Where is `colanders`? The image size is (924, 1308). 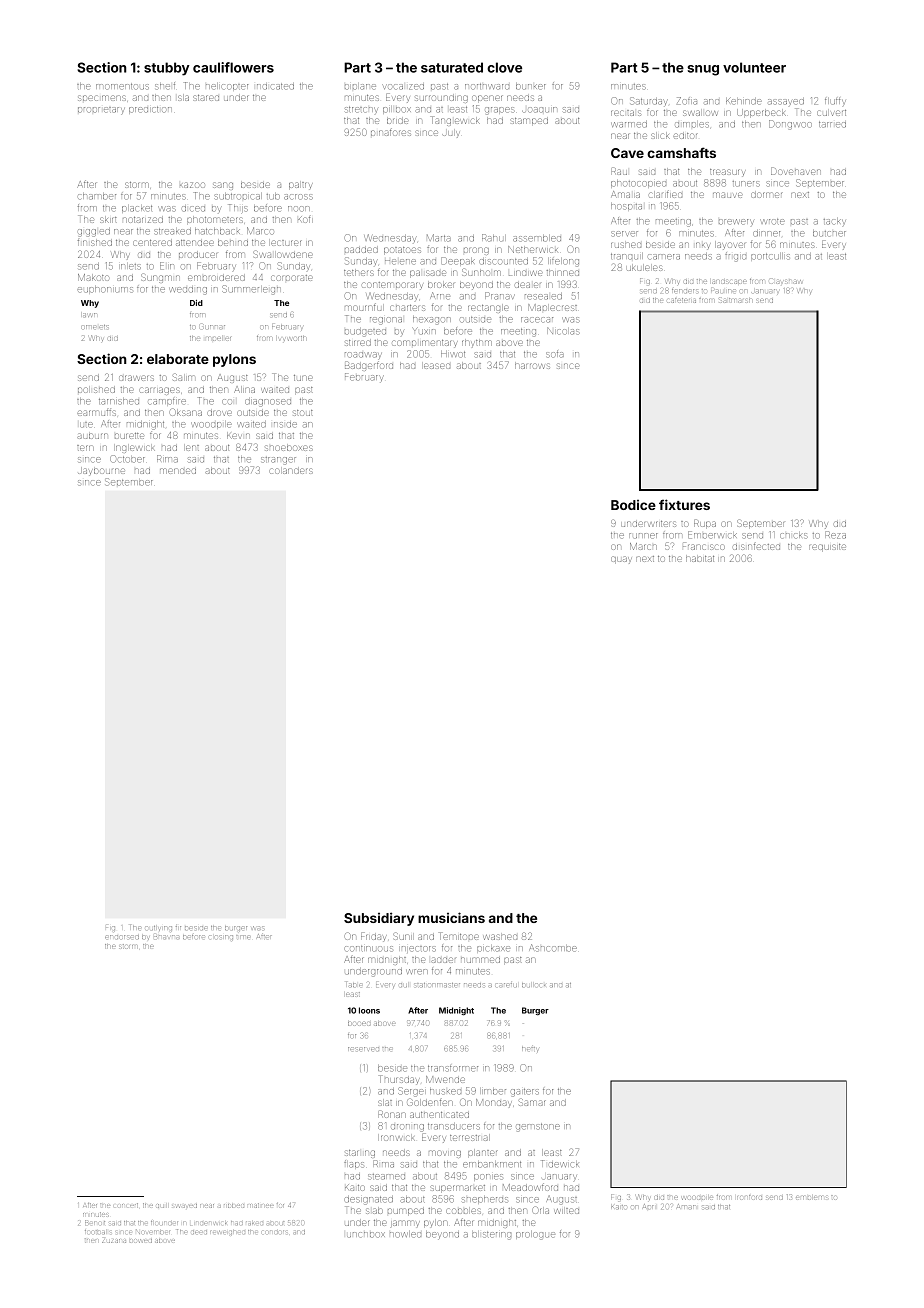 colanders is located at coordinates (291, 471).
